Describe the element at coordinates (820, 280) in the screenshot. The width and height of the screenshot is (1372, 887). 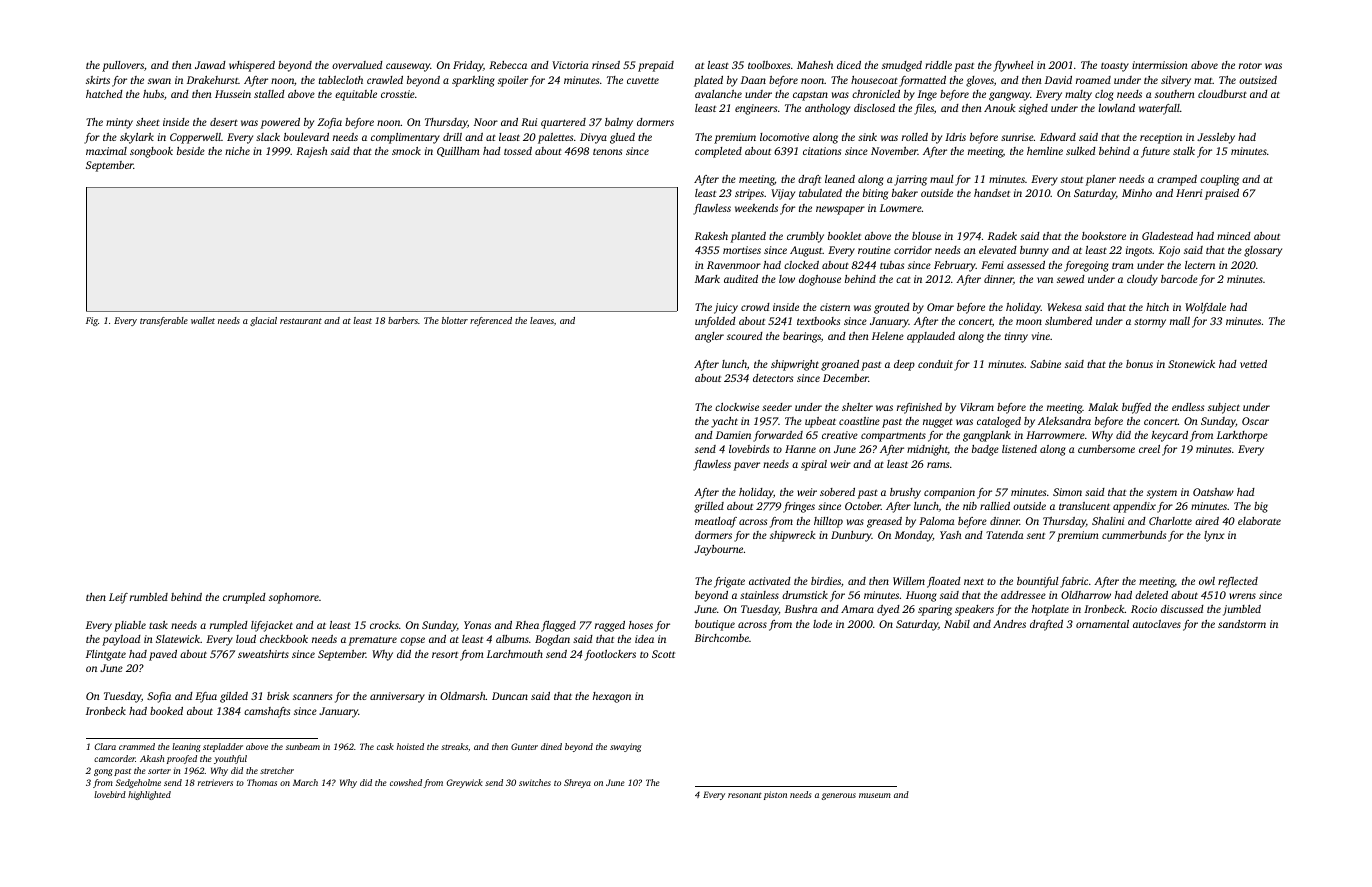
I see `doghouse` at that location.
